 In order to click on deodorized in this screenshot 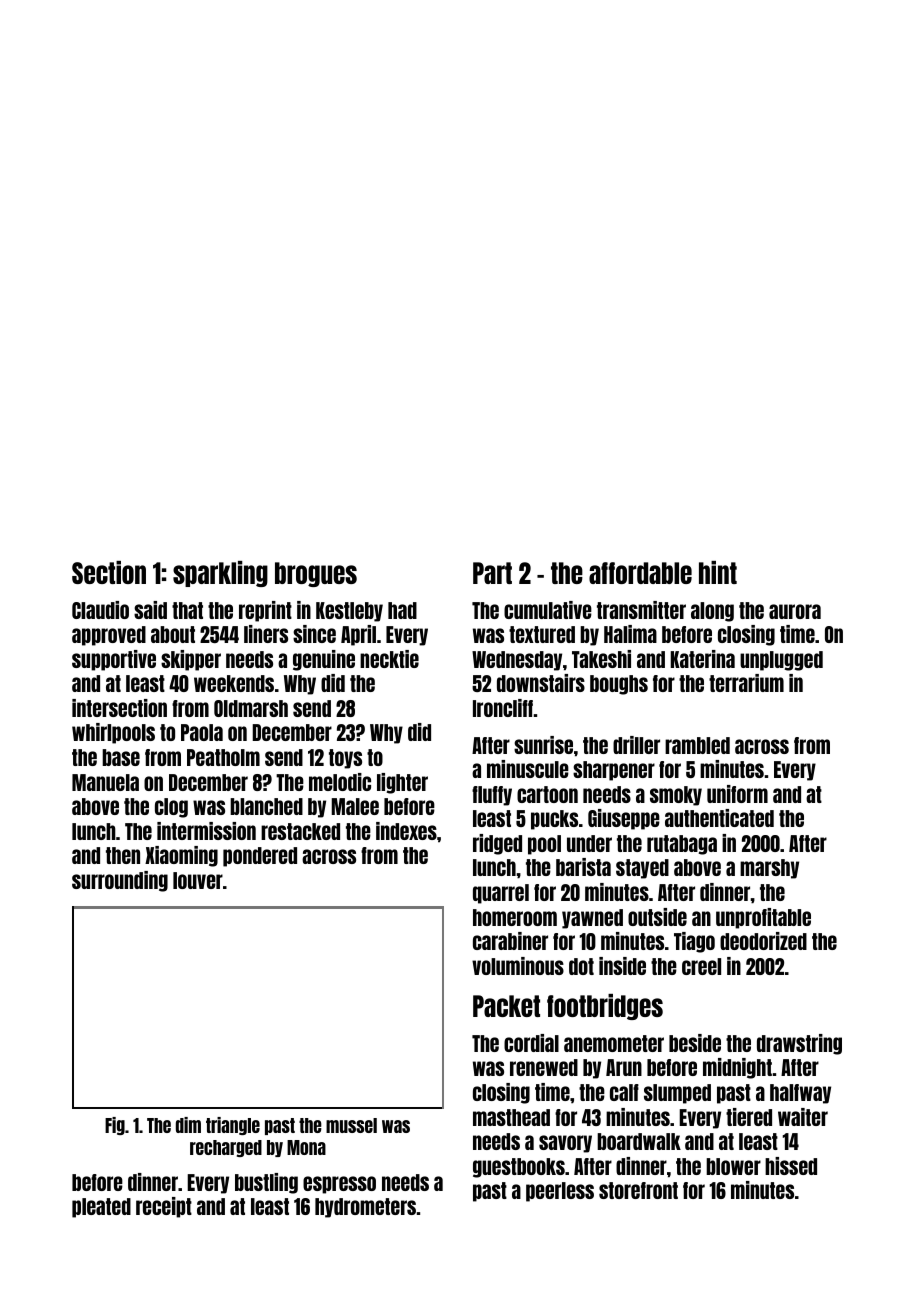, I will do `click(763, 941)`.
